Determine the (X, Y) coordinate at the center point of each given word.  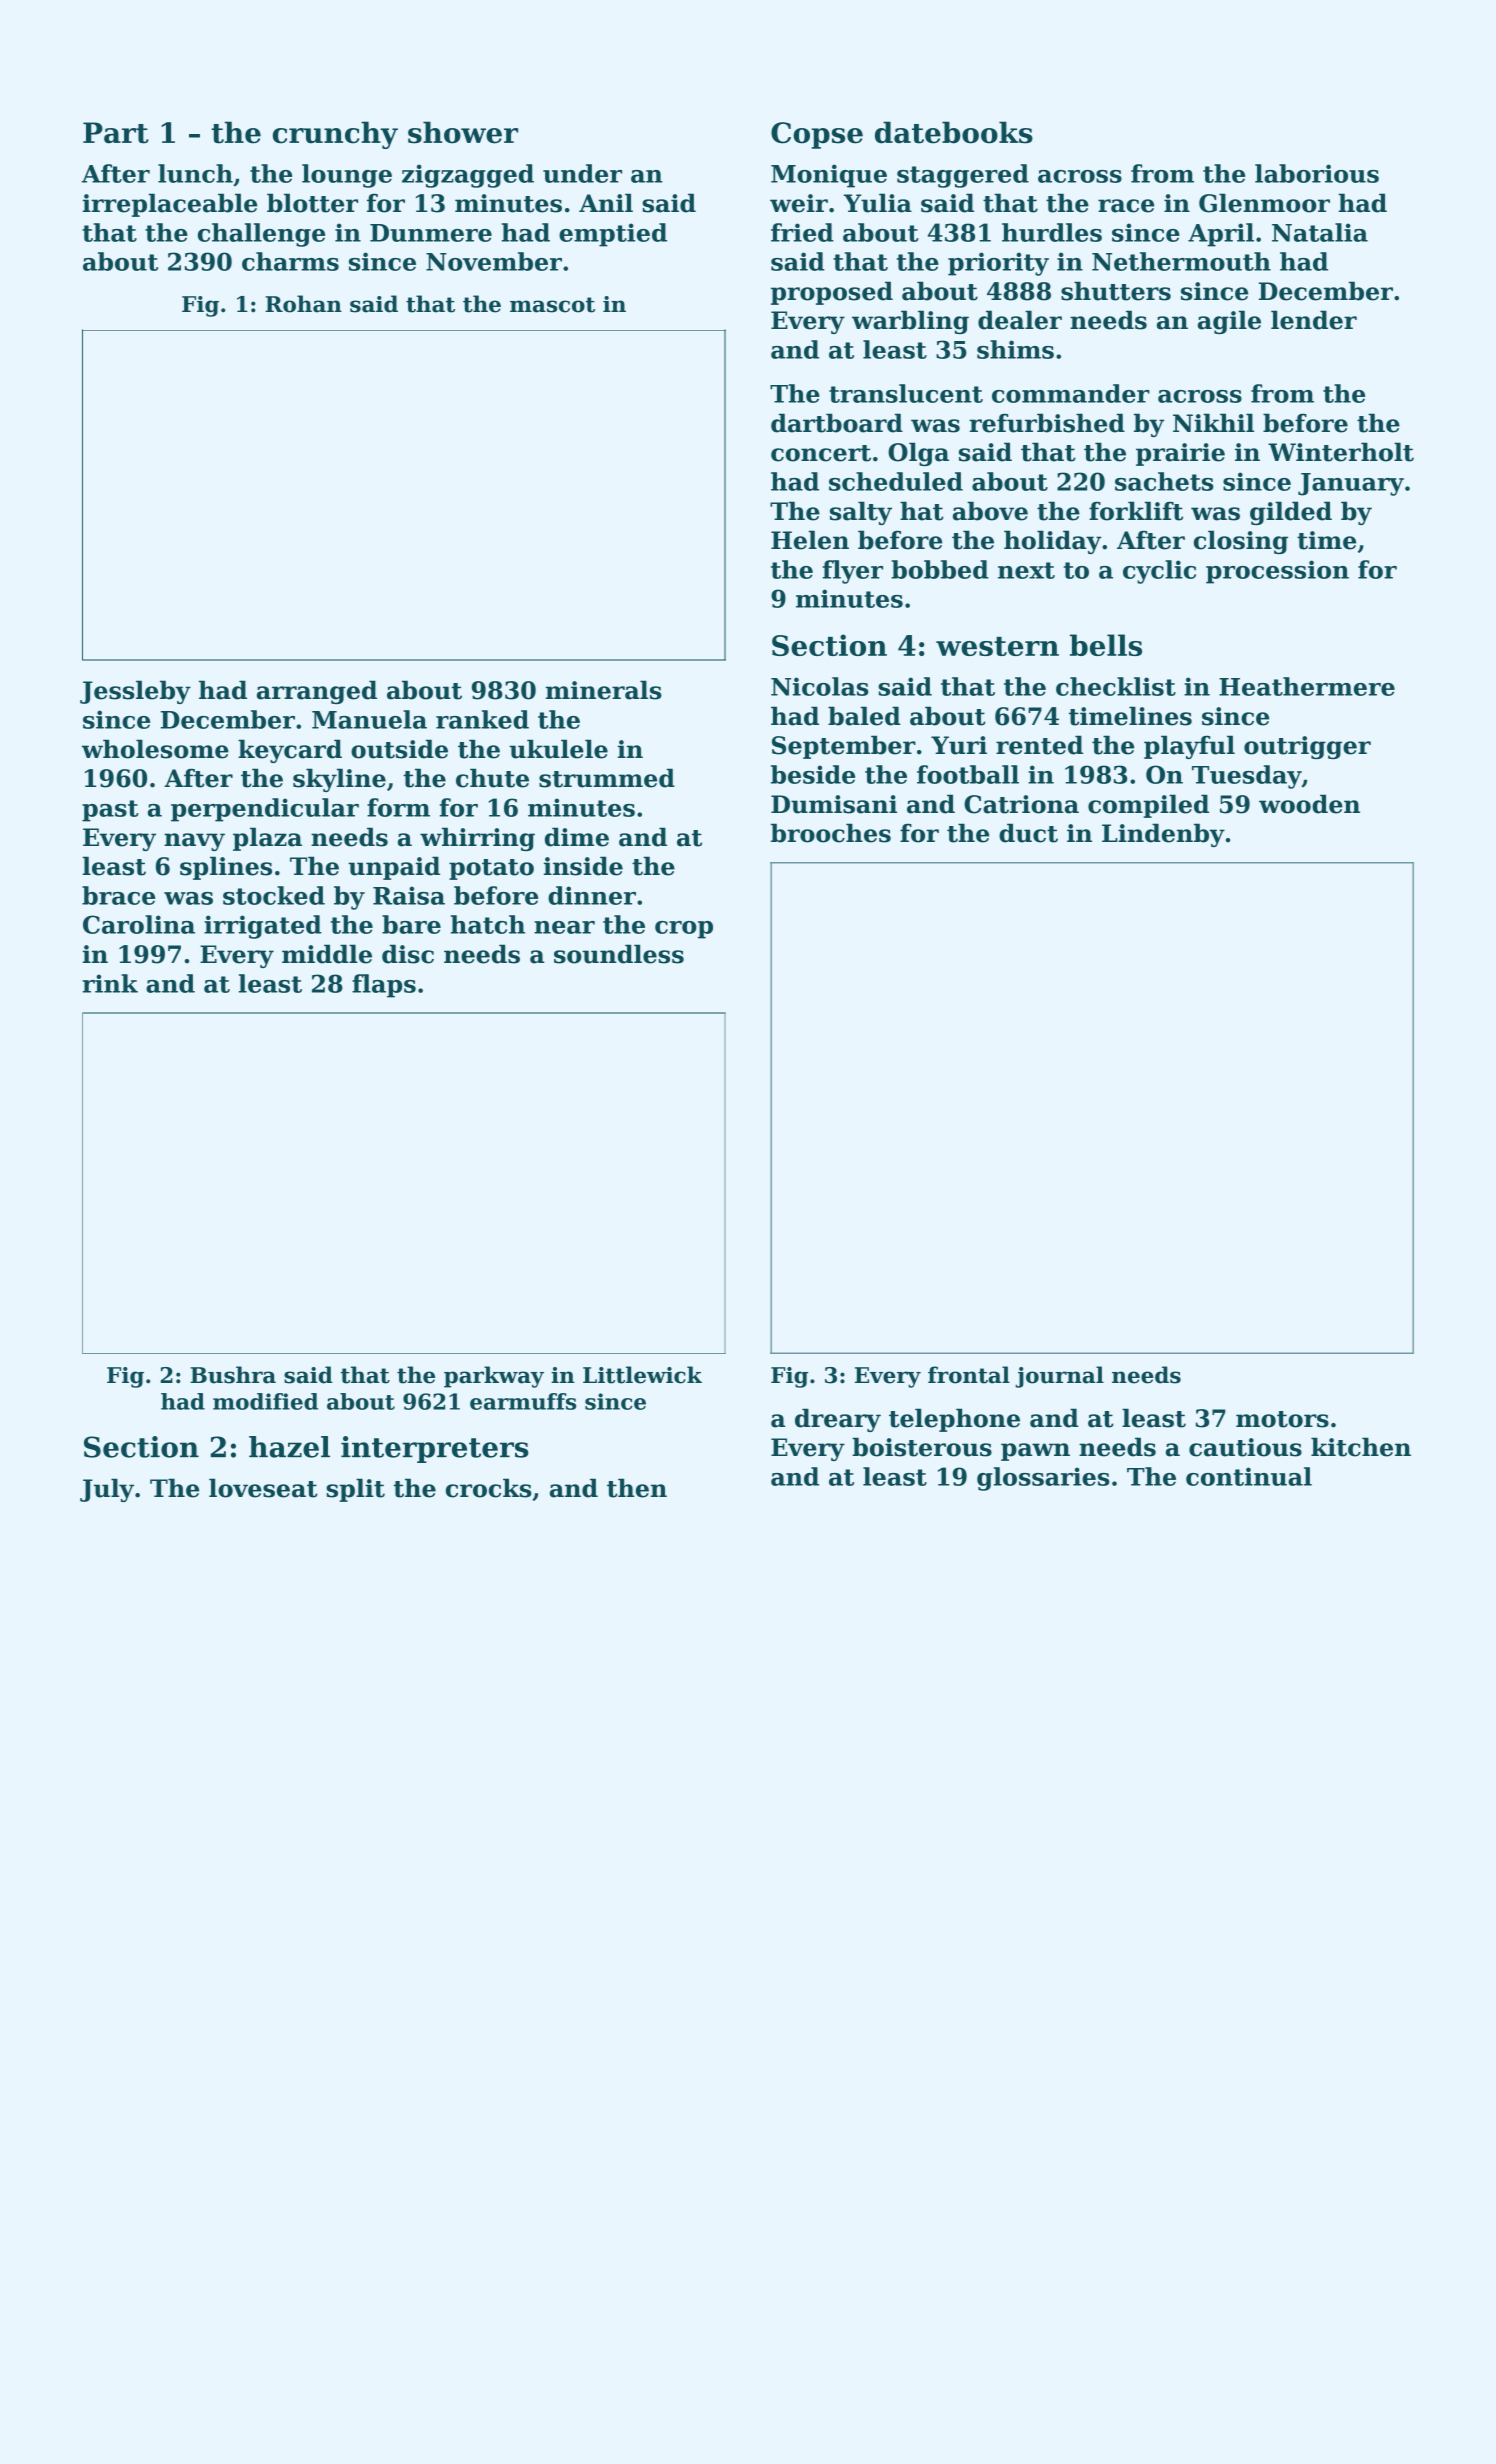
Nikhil (1213, 422)
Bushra (233, 1375)
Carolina (139, 924)
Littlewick (642, 1375)
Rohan (303, 304)
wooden (1309, 804)
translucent (906, 393)
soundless (619, 954)
